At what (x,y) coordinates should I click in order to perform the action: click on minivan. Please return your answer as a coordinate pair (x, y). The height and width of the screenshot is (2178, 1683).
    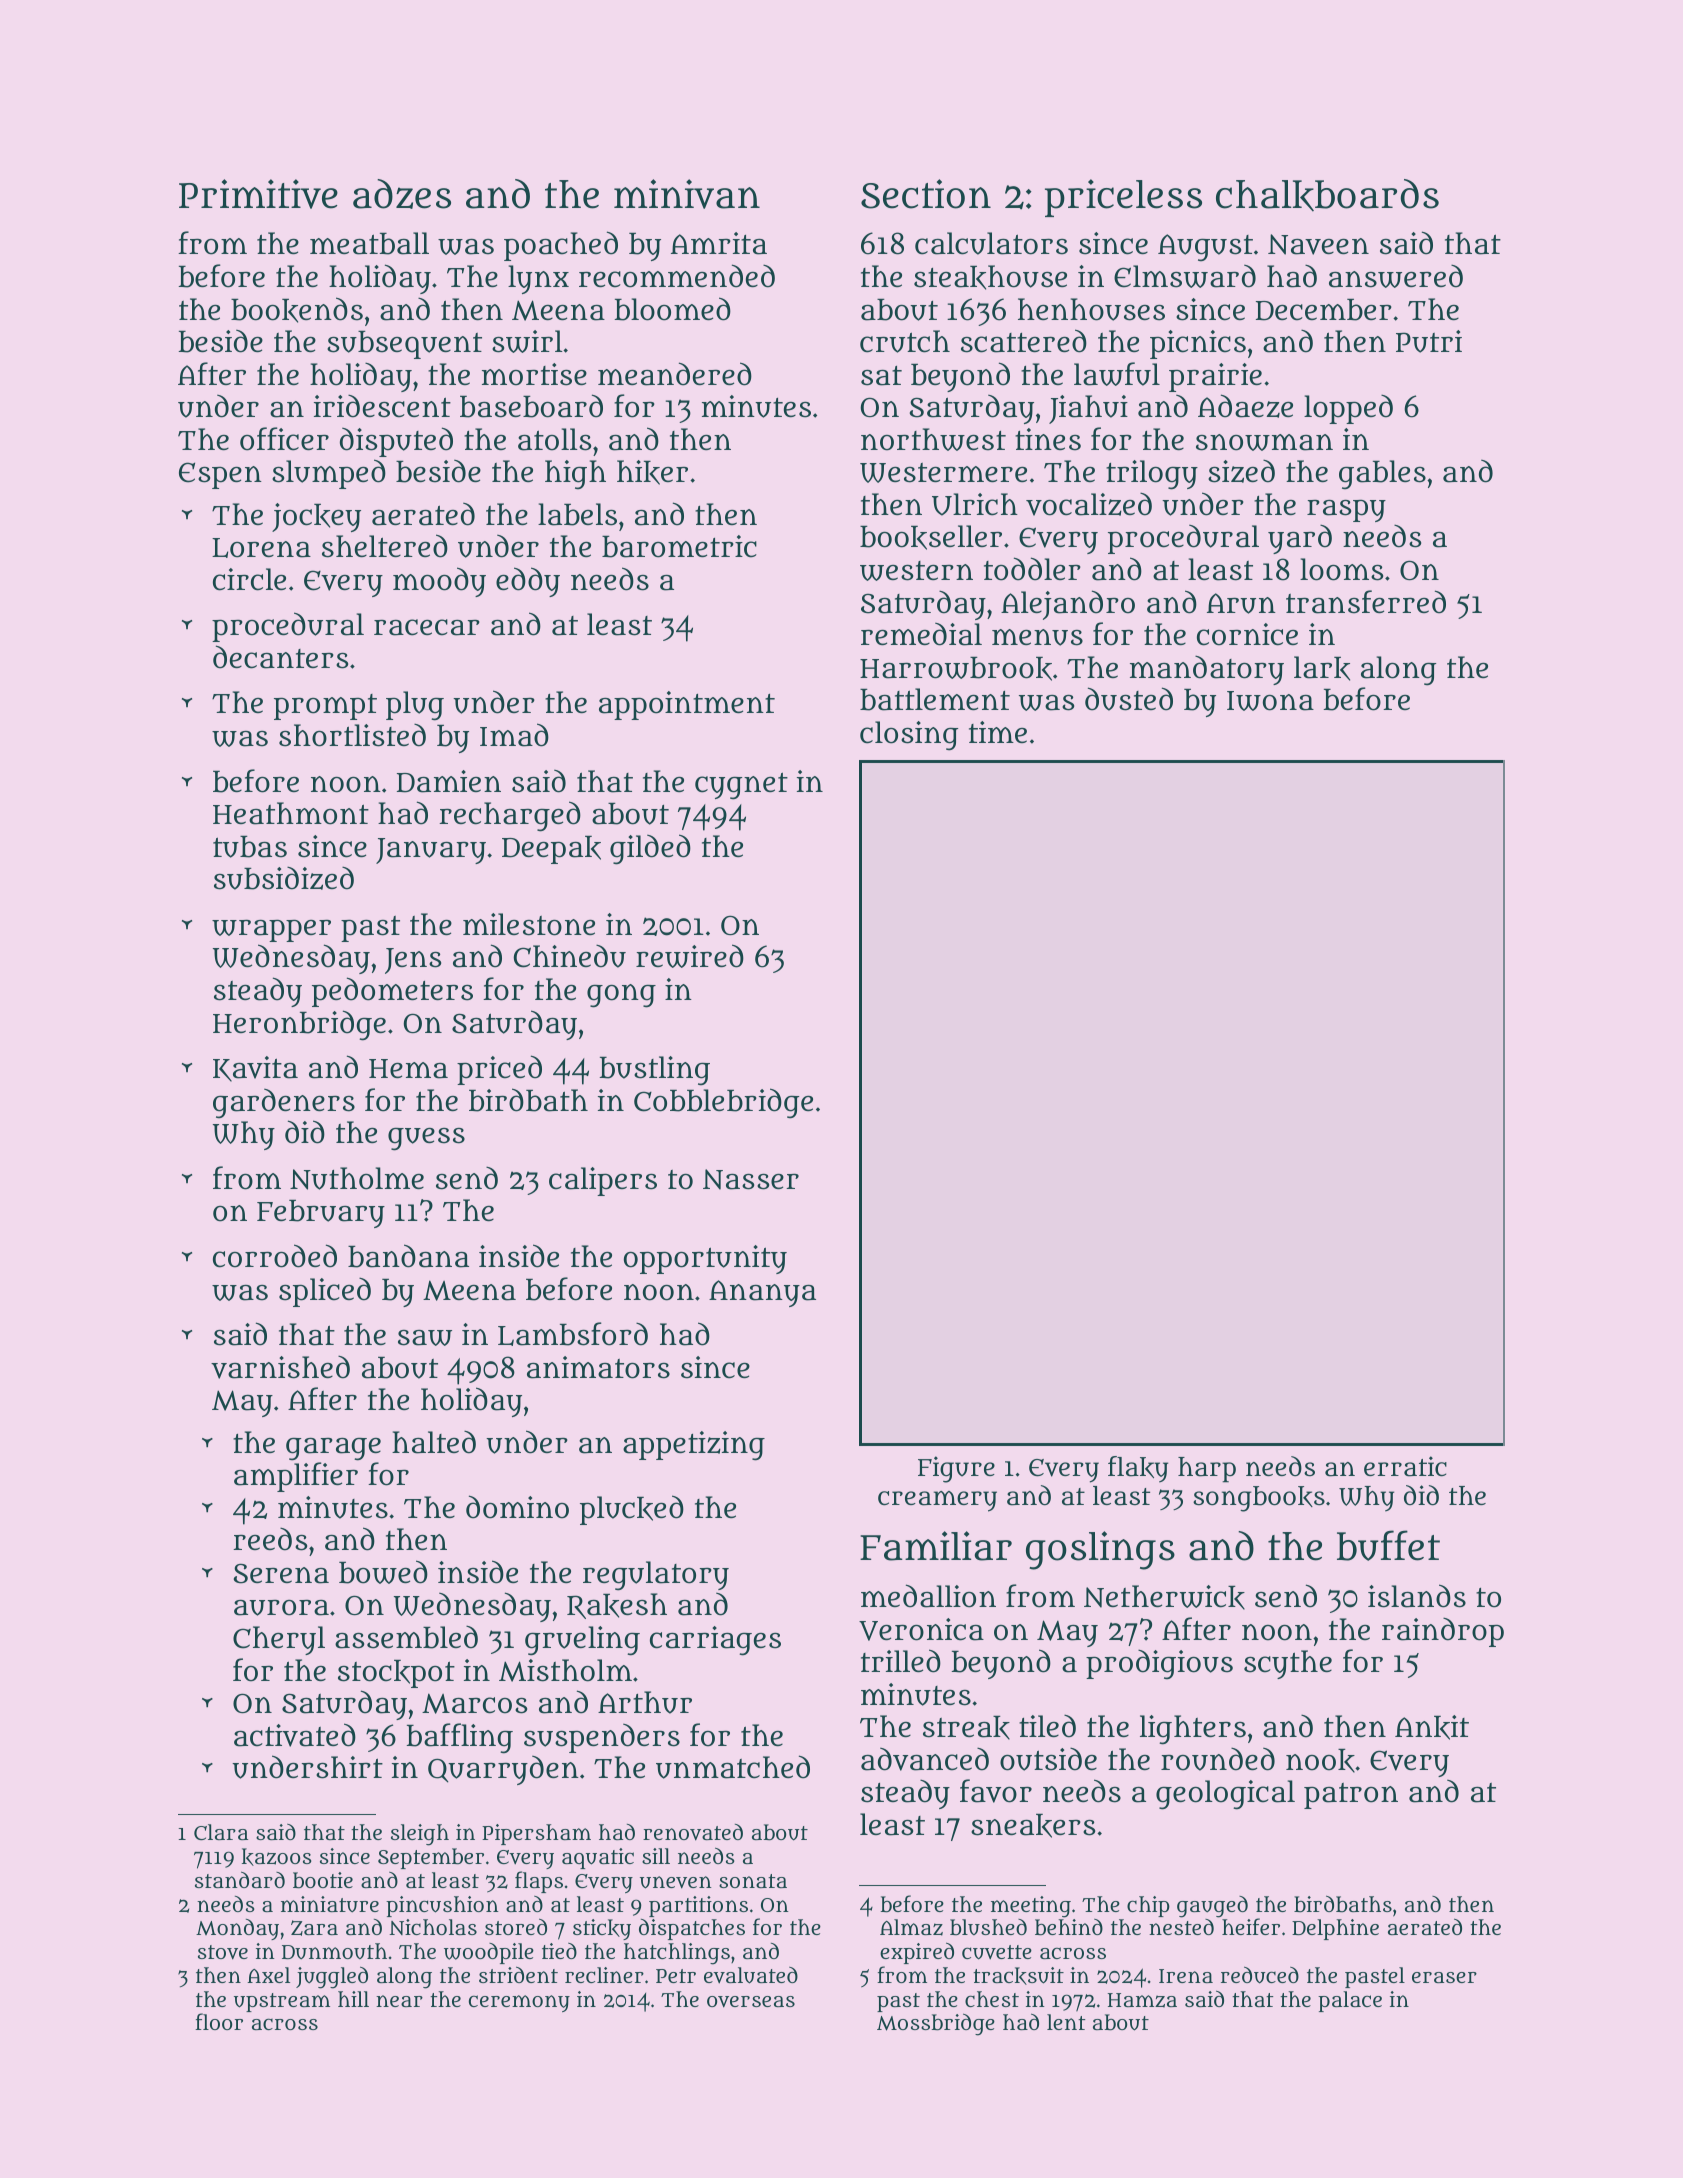
    Looking at the image, I should click on (687, 194).
